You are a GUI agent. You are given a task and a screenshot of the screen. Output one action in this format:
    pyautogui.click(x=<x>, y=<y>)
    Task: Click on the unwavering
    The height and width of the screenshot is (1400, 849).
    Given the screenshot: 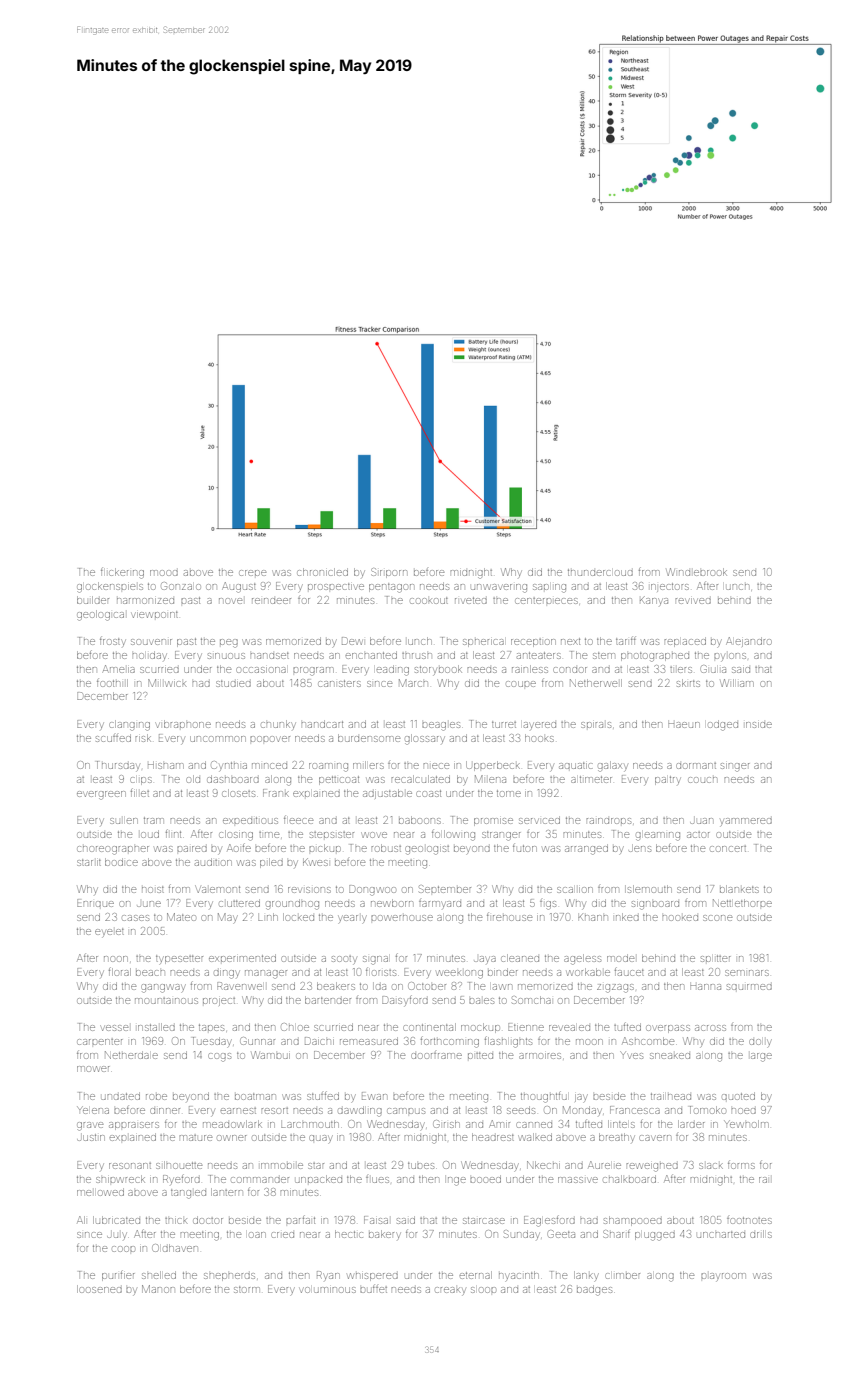 What is the action you would take?
    pyautogui.click(x=499, y=588)
